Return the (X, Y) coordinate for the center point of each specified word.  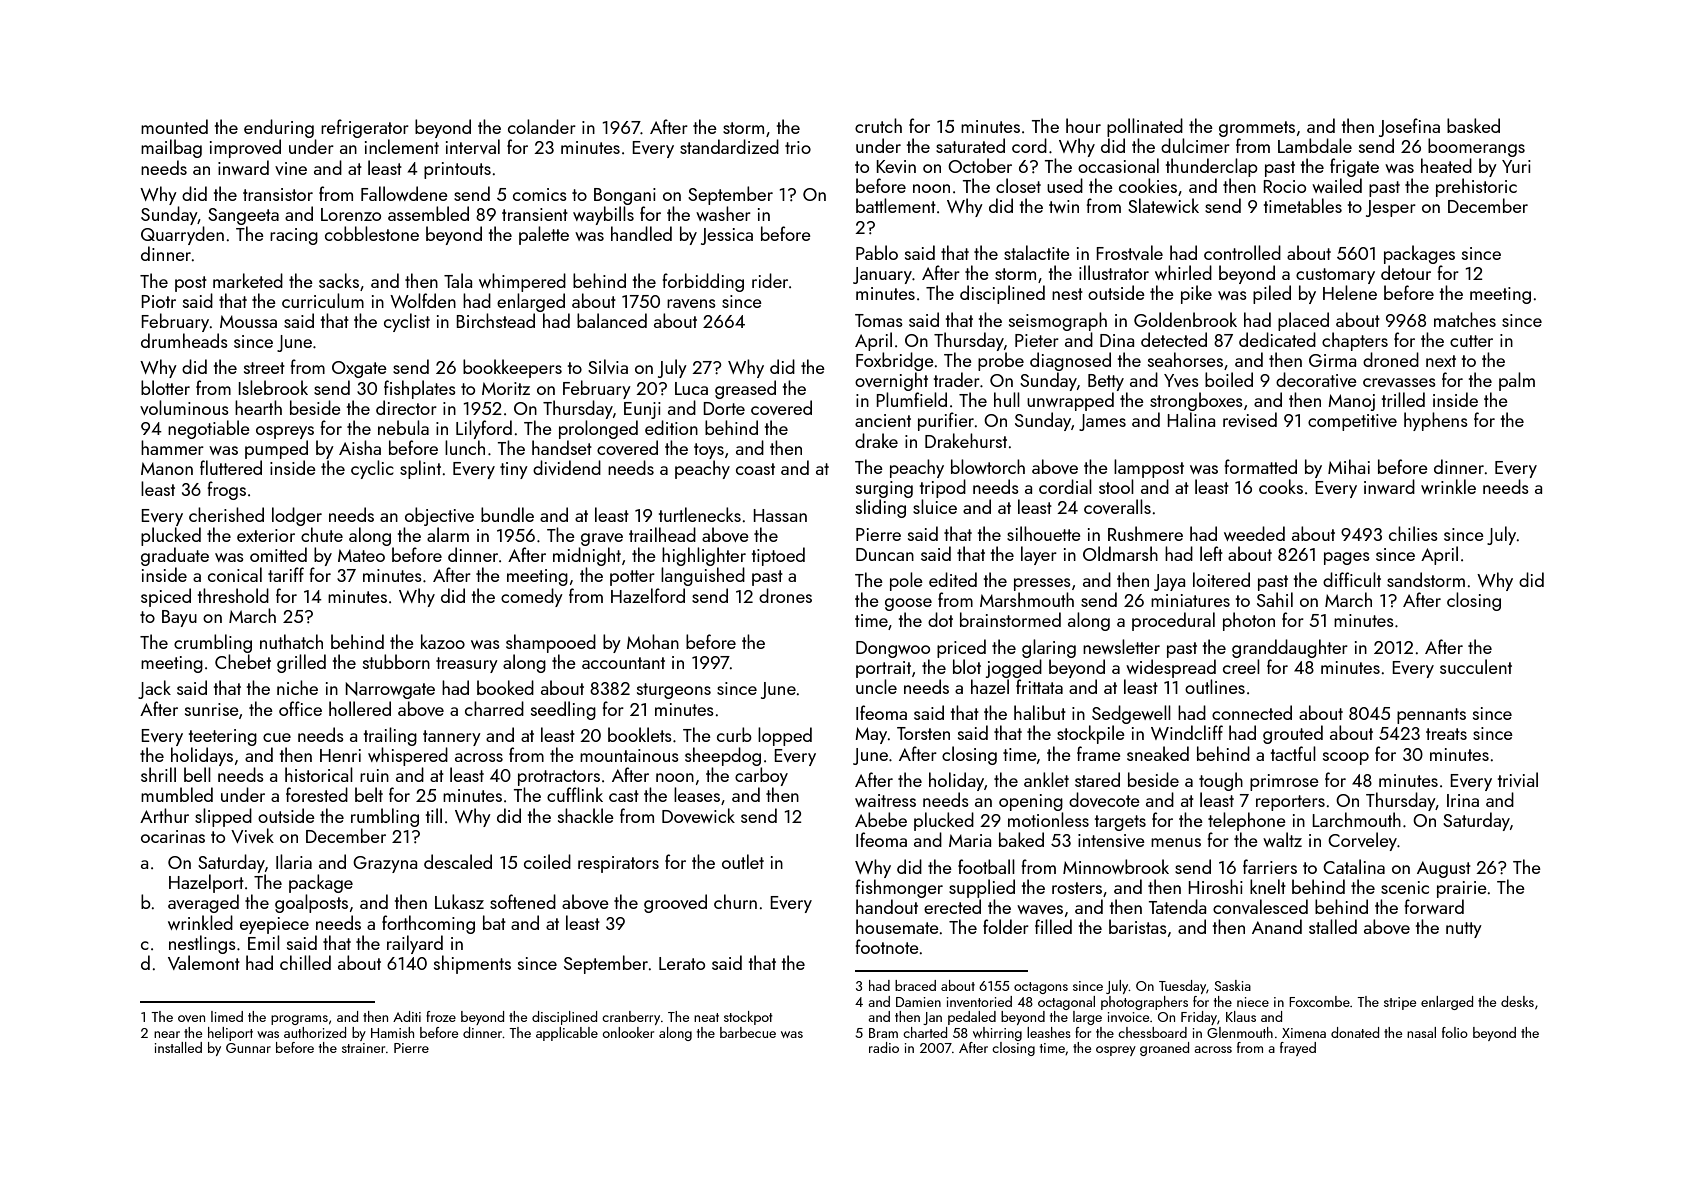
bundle (507, 514)
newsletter (1121, 646)
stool (1116, 486)
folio (1455, 1032)
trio (798, 147)
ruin (374, 775)
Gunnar (248, 1048)
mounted (174, 126)
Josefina (1409, 127)
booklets (640, 734)
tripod (943, 488)
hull (1007, 399)
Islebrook (273, 387)
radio (884, 1047)
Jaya (1169, 582)
